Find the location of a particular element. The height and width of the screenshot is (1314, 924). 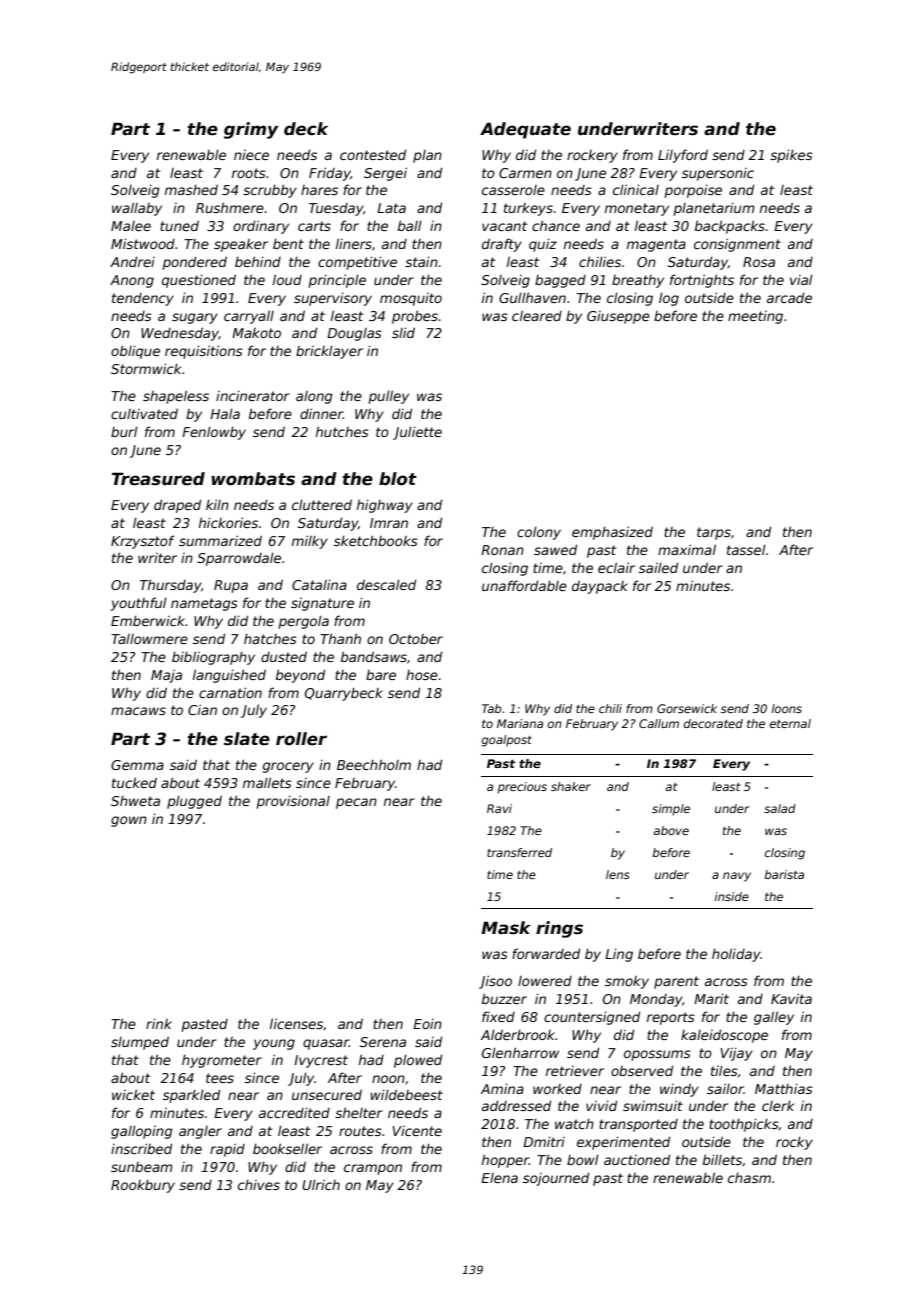

Gorsewick is located at coordinates (687, 708).
